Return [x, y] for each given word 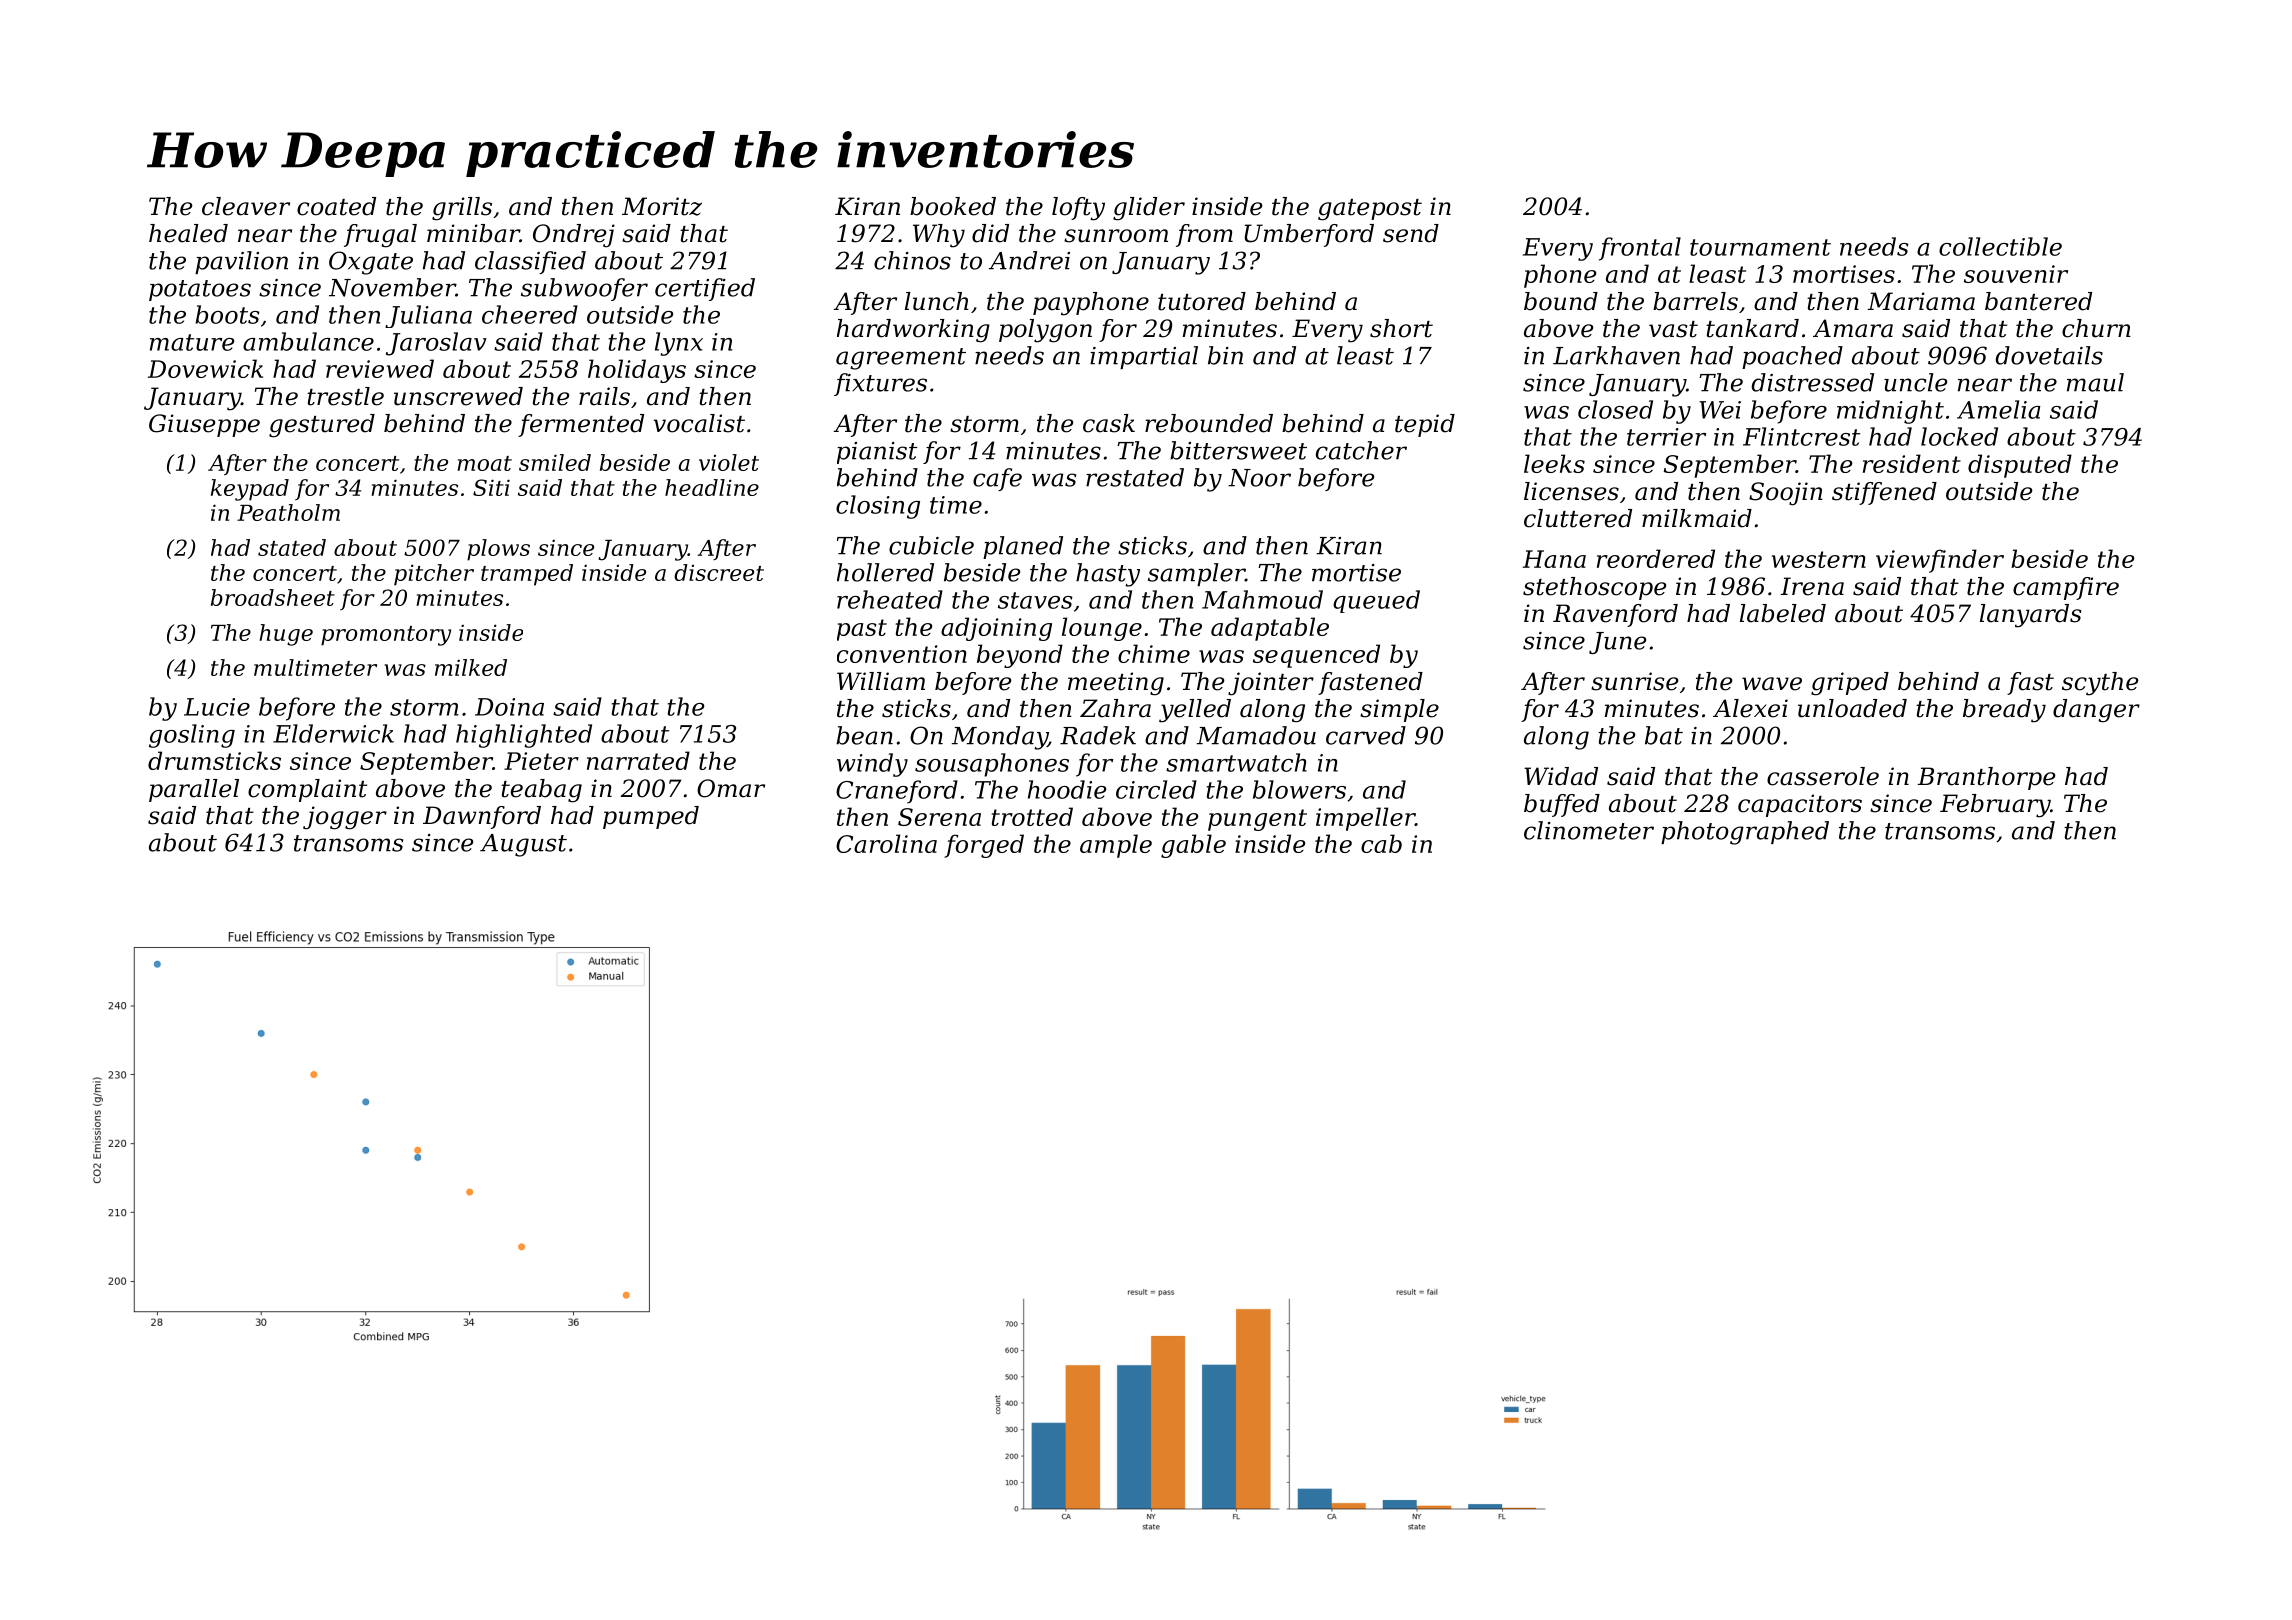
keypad [250, 490]
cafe [997, 479]
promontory [386, 636]
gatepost [1370, 210]
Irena [1812, 586]
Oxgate [371, 263]
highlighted [524, 736]
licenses [1571, 491]
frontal [1640, 249]
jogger [345, 818]
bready [2004, 711]
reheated [890, 599]
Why [939, 236]
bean [864, 735]
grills [462, 209]
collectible [2000, 246]
